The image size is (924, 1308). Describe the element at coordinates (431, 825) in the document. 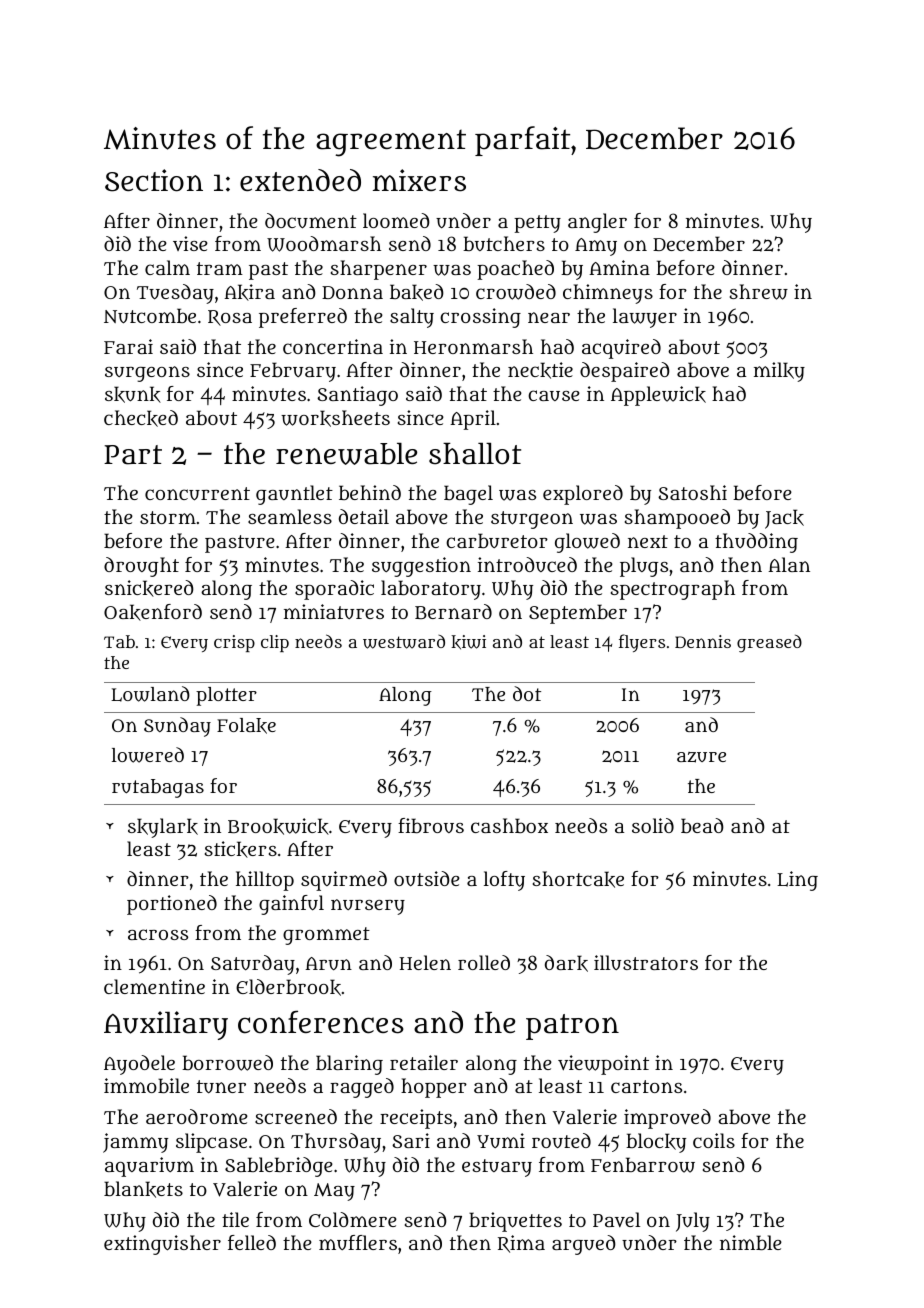

I see `fibrous` at that location.
